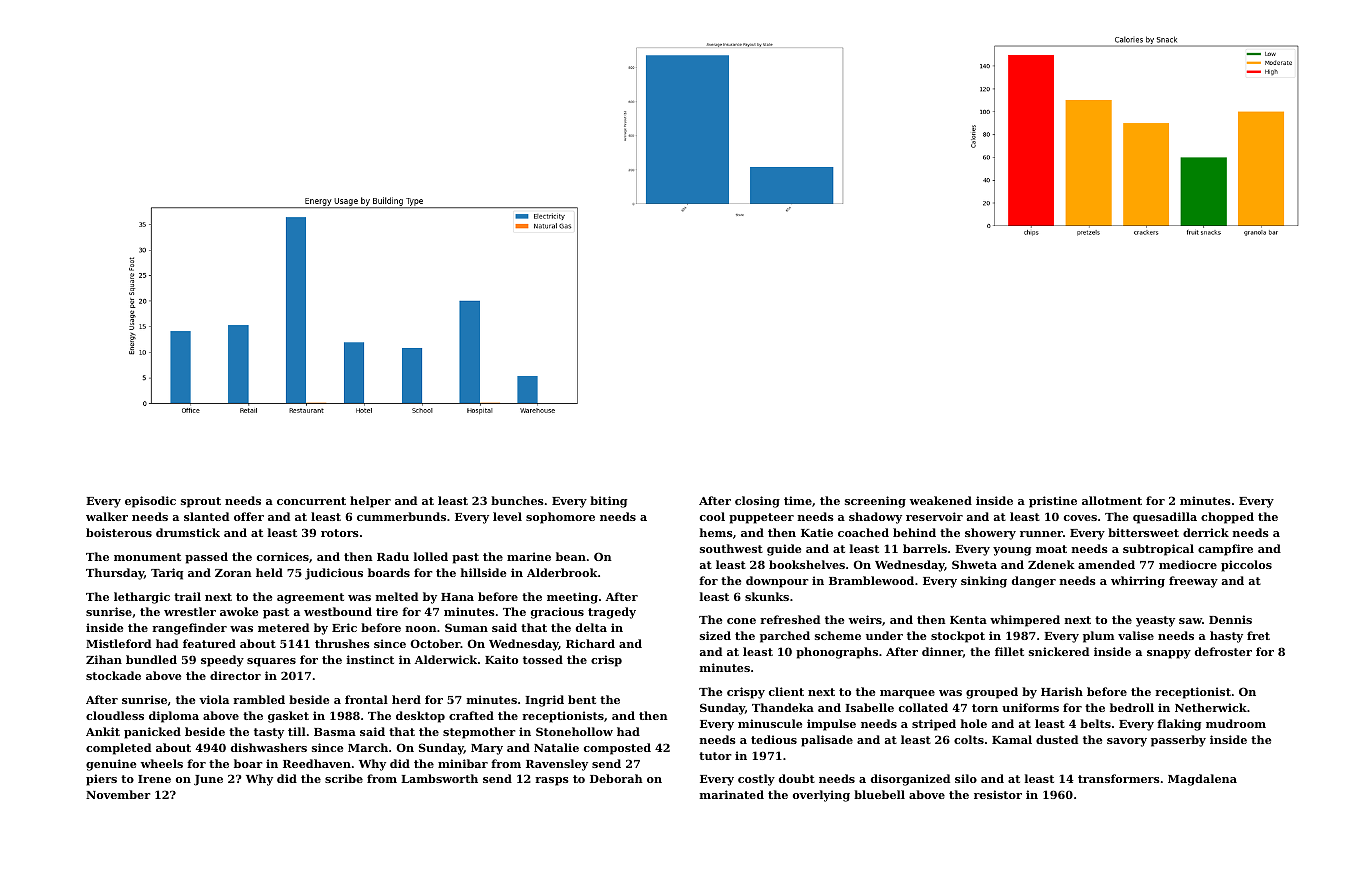 Image resolution: width=1372 pixels, height=887 pixels. What do you see at coordinates (544, 701) in the page?
I see `Ingrid` at bounding box center [544, 701].
